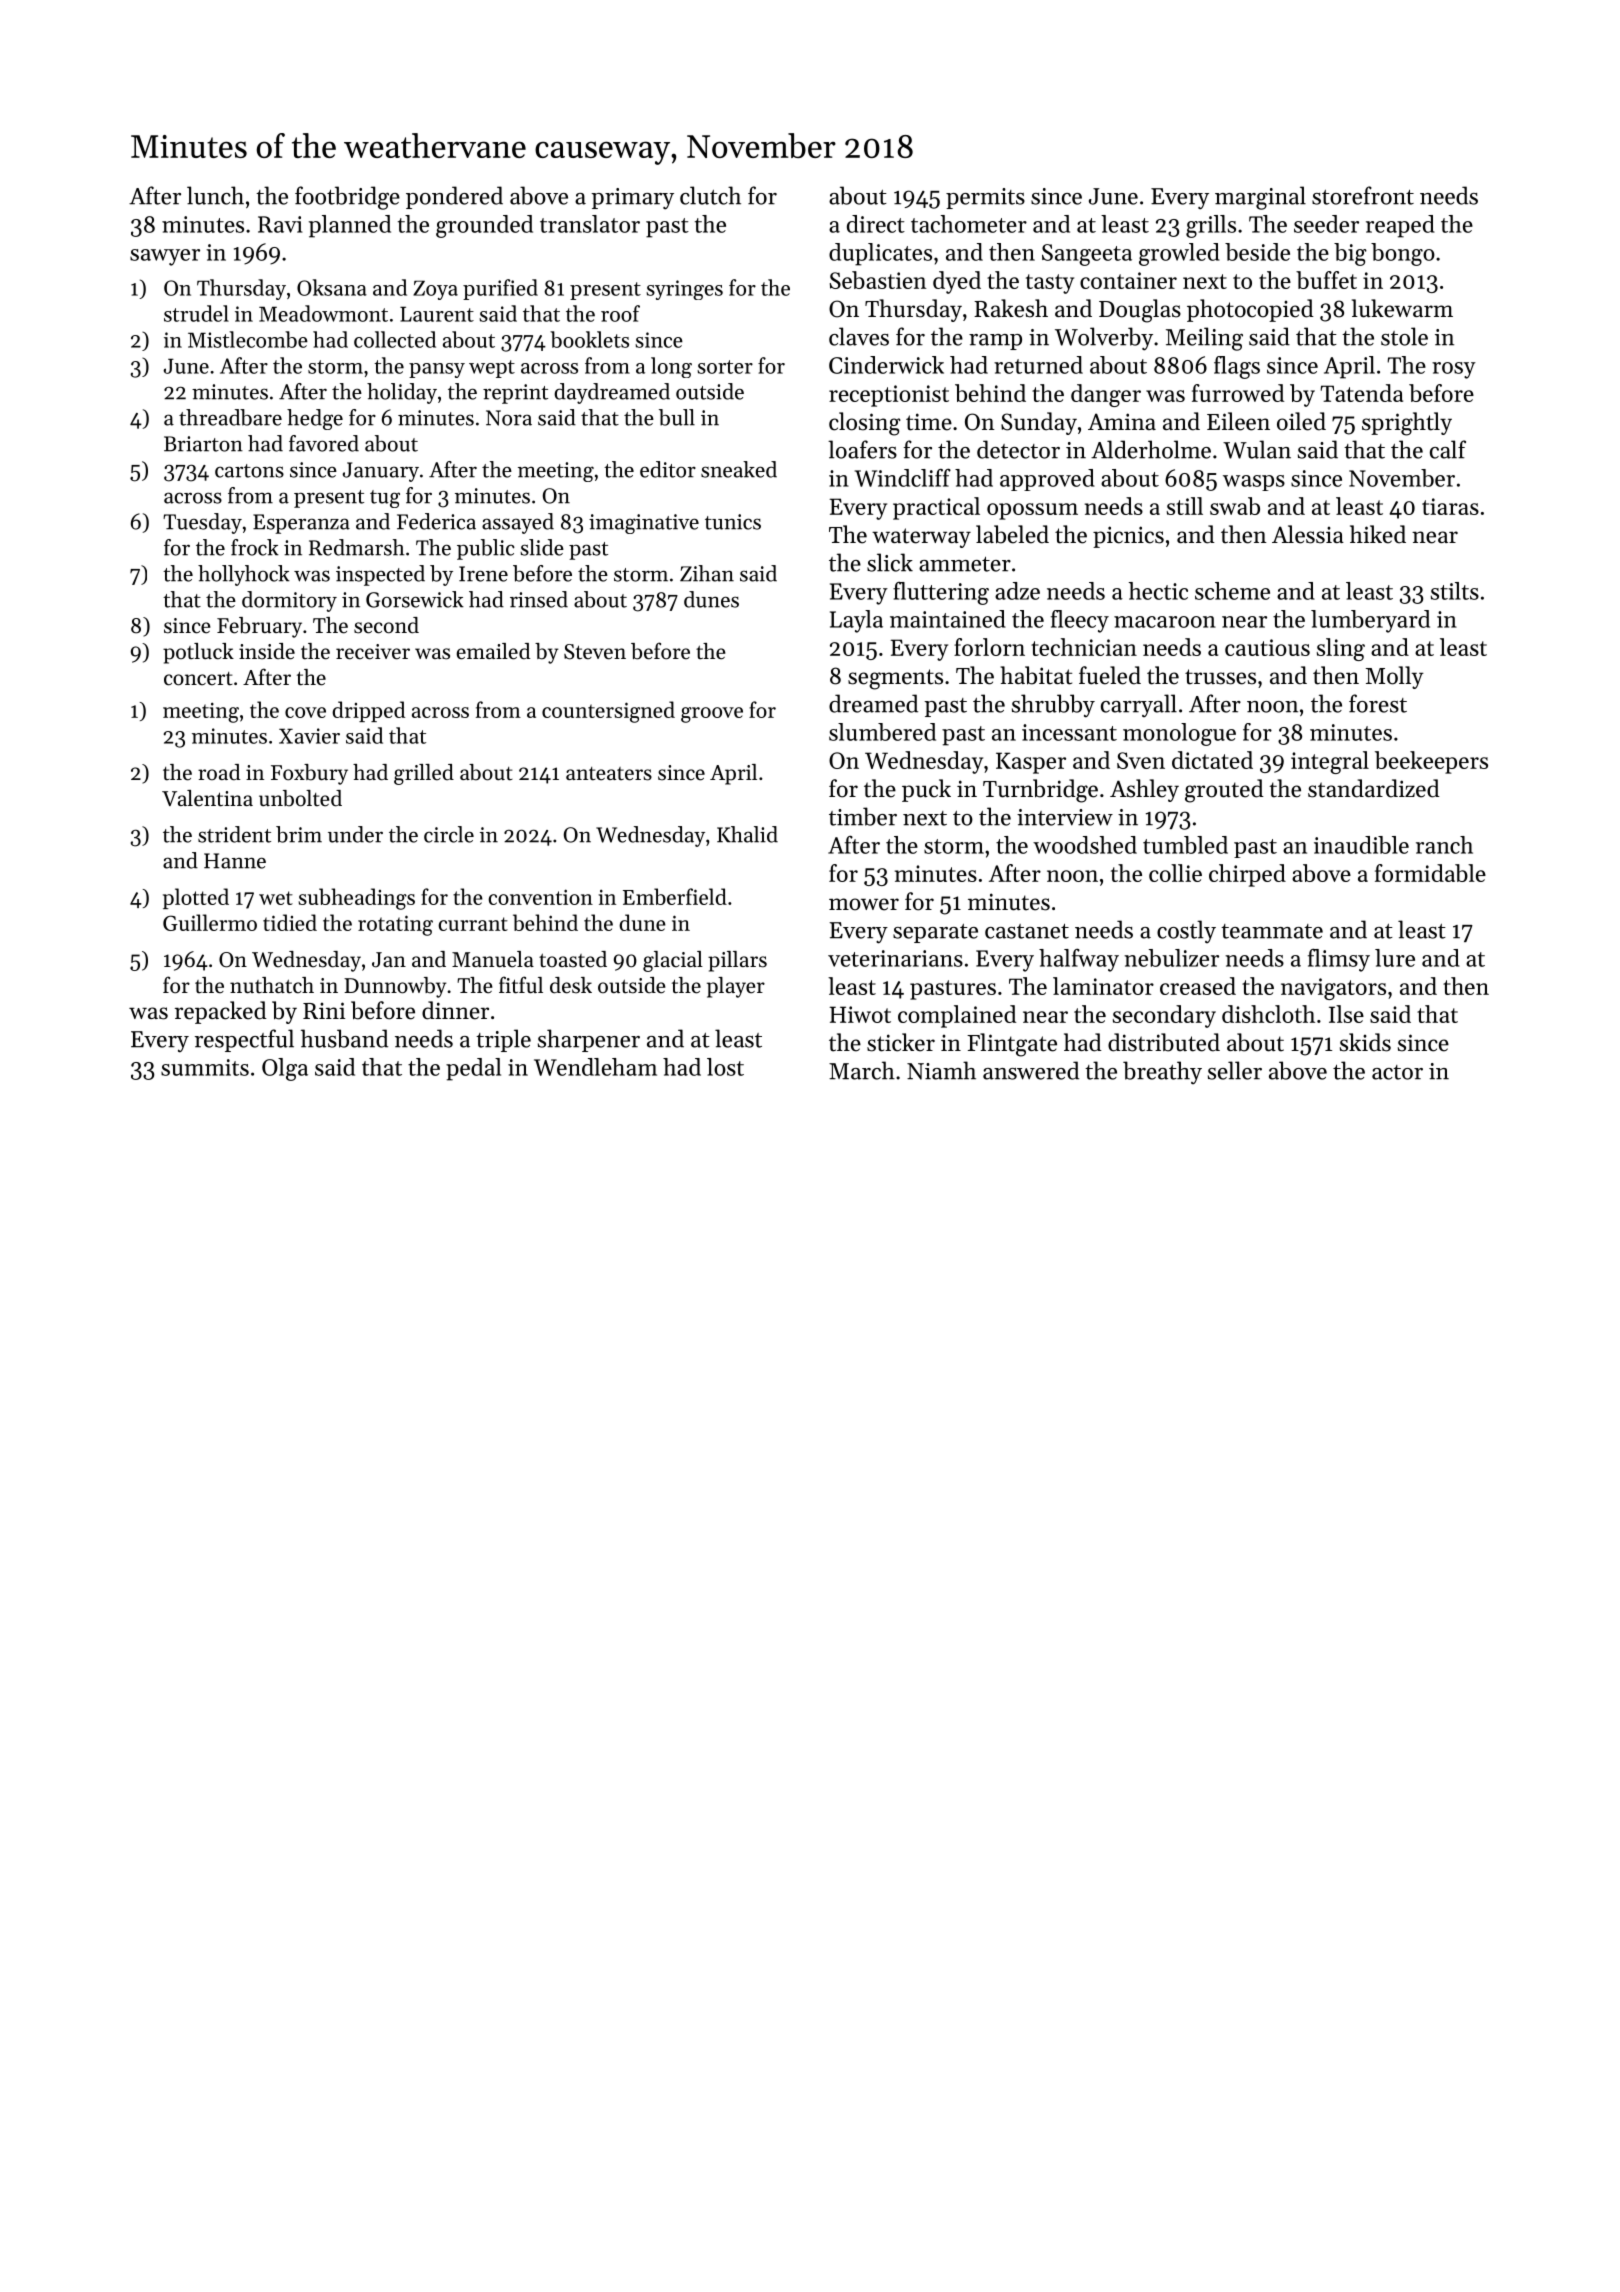  Describe the element at coordinates (1455, 591) in the image. I see `stilts` at that location.
